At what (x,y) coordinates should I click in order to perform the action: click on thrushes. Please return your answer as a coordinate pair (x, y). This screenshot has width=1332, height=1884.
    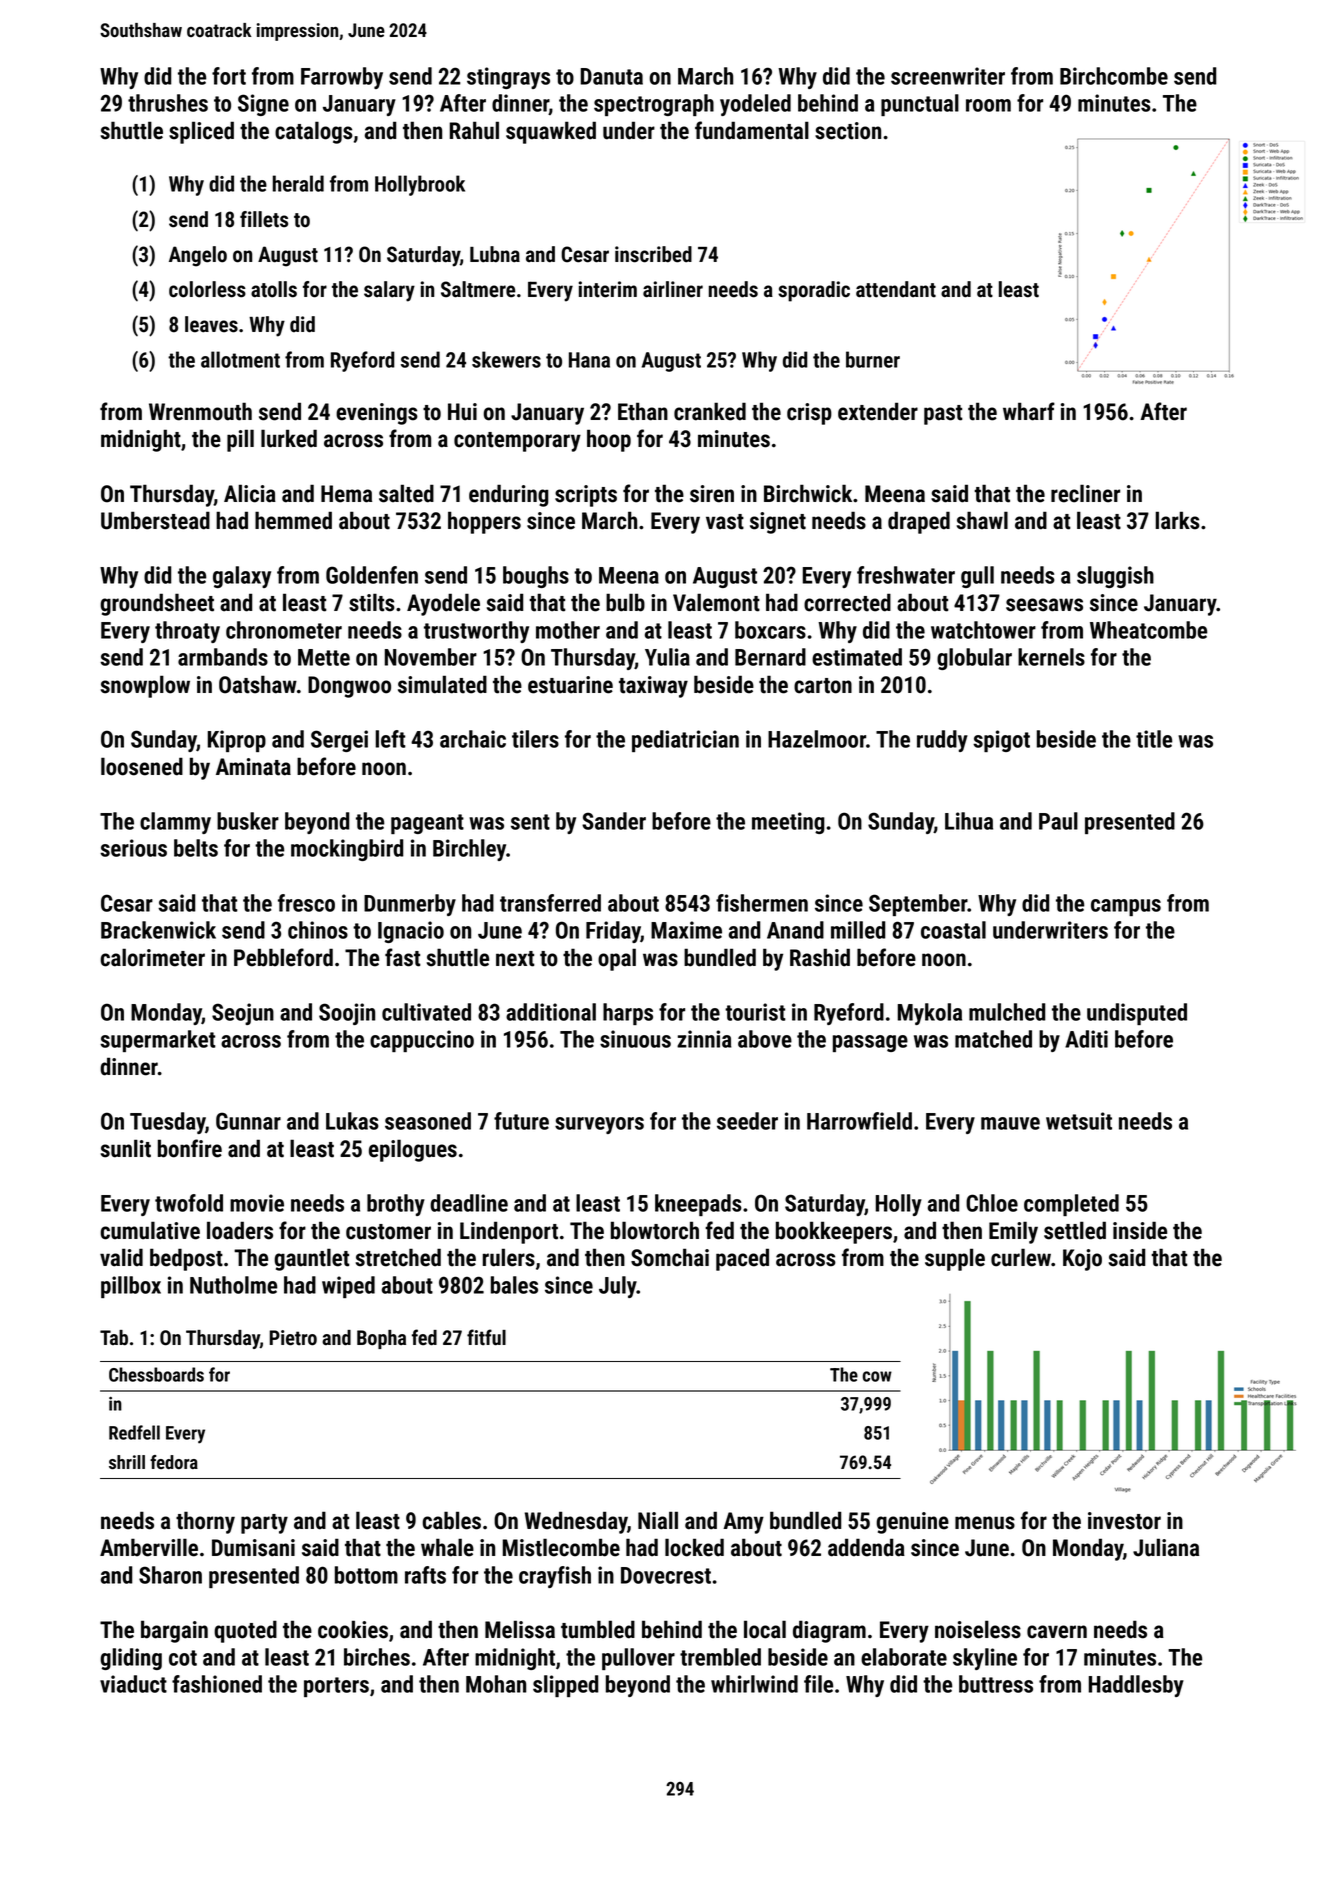
    Looking at the image, I should click on (168, 103).
